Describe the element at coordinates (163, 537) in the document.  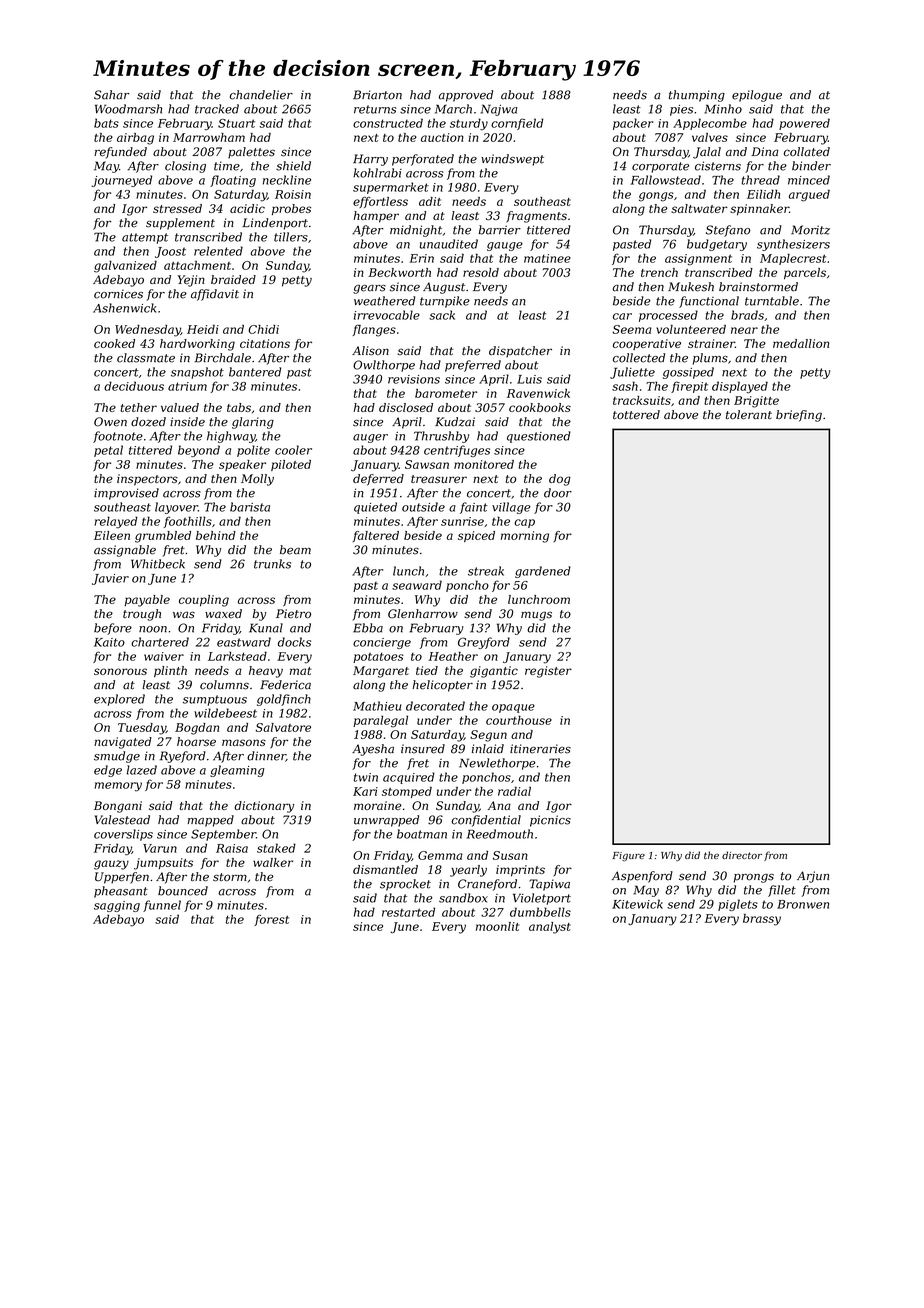
I see `grumbled` at that location.
